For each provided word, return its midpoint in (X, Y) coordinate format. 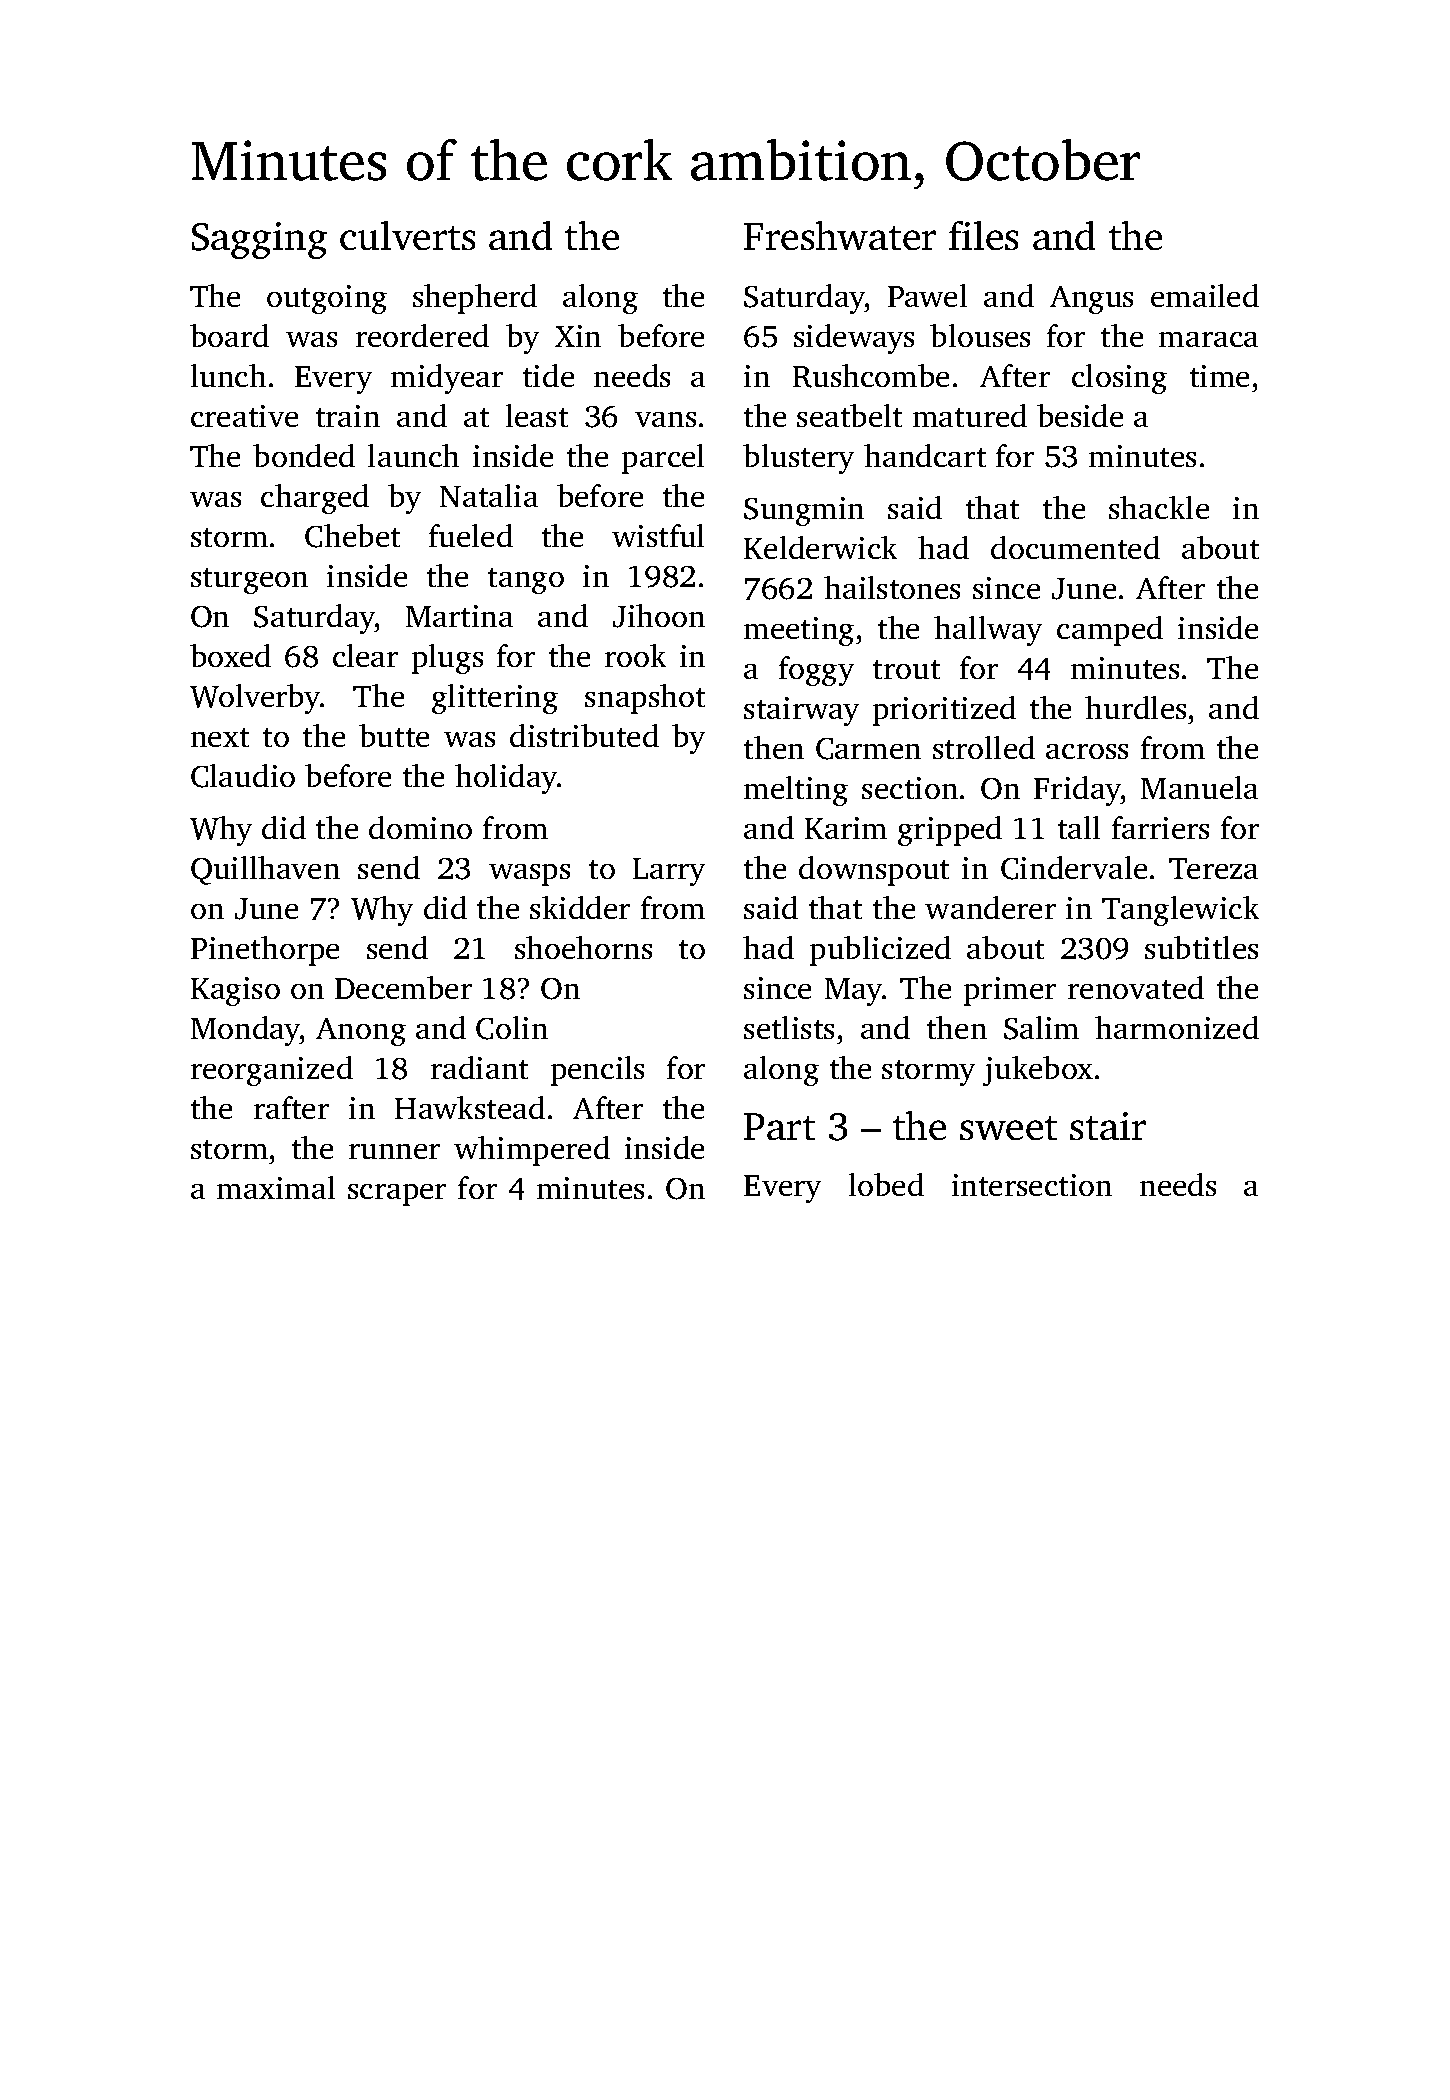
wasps (529, 875)
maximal (276, 1187)
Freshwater (840, 235)
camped (1110, 631)
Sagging (259, 240)
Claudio (243, 776)
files (983, 235)
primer (1010, 991)
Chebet (352, 536)
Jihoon (659, 616)
